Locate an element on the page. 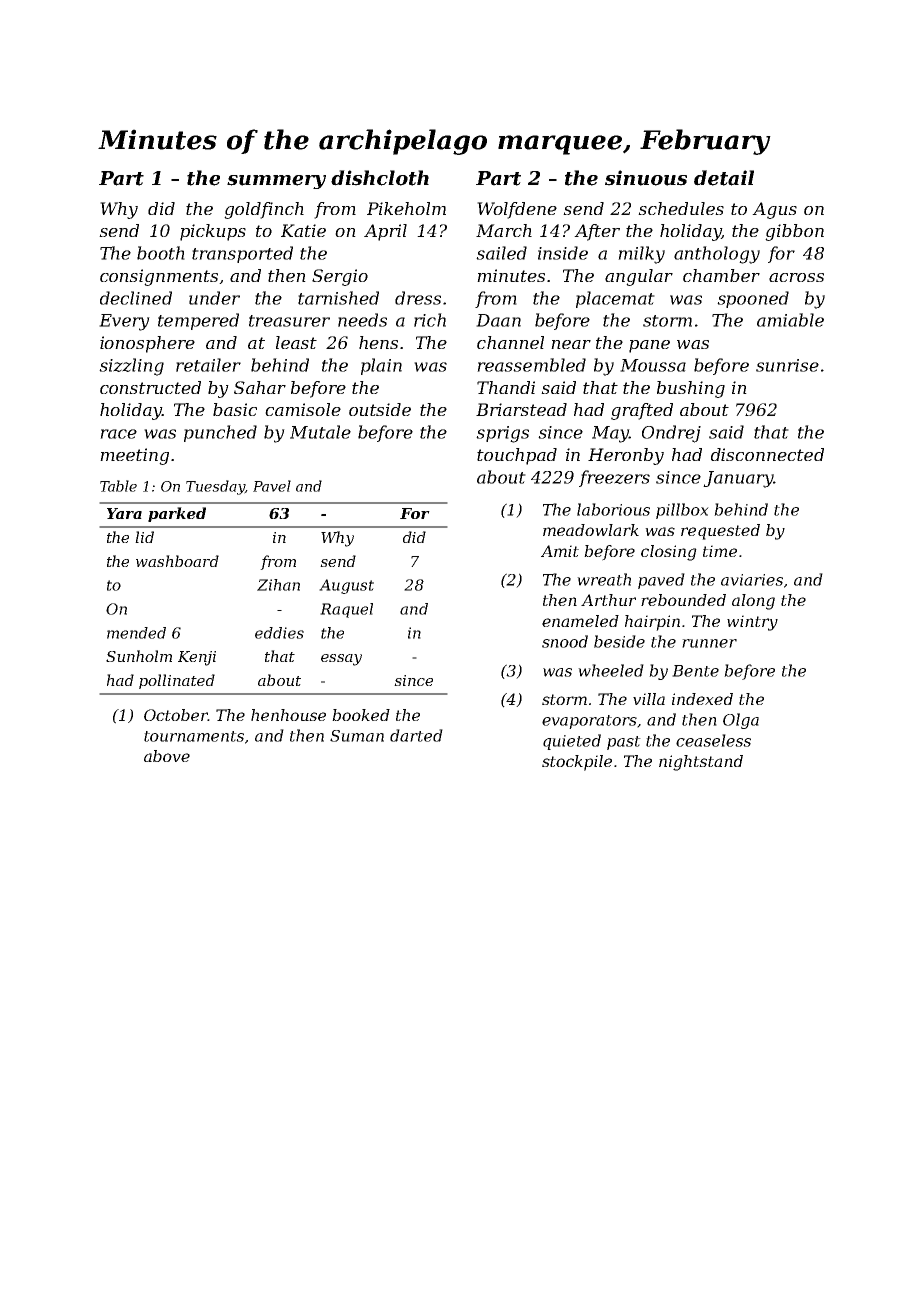 The width and height of the document is (924, 1308). summery is located at coordinates (276, 182).
